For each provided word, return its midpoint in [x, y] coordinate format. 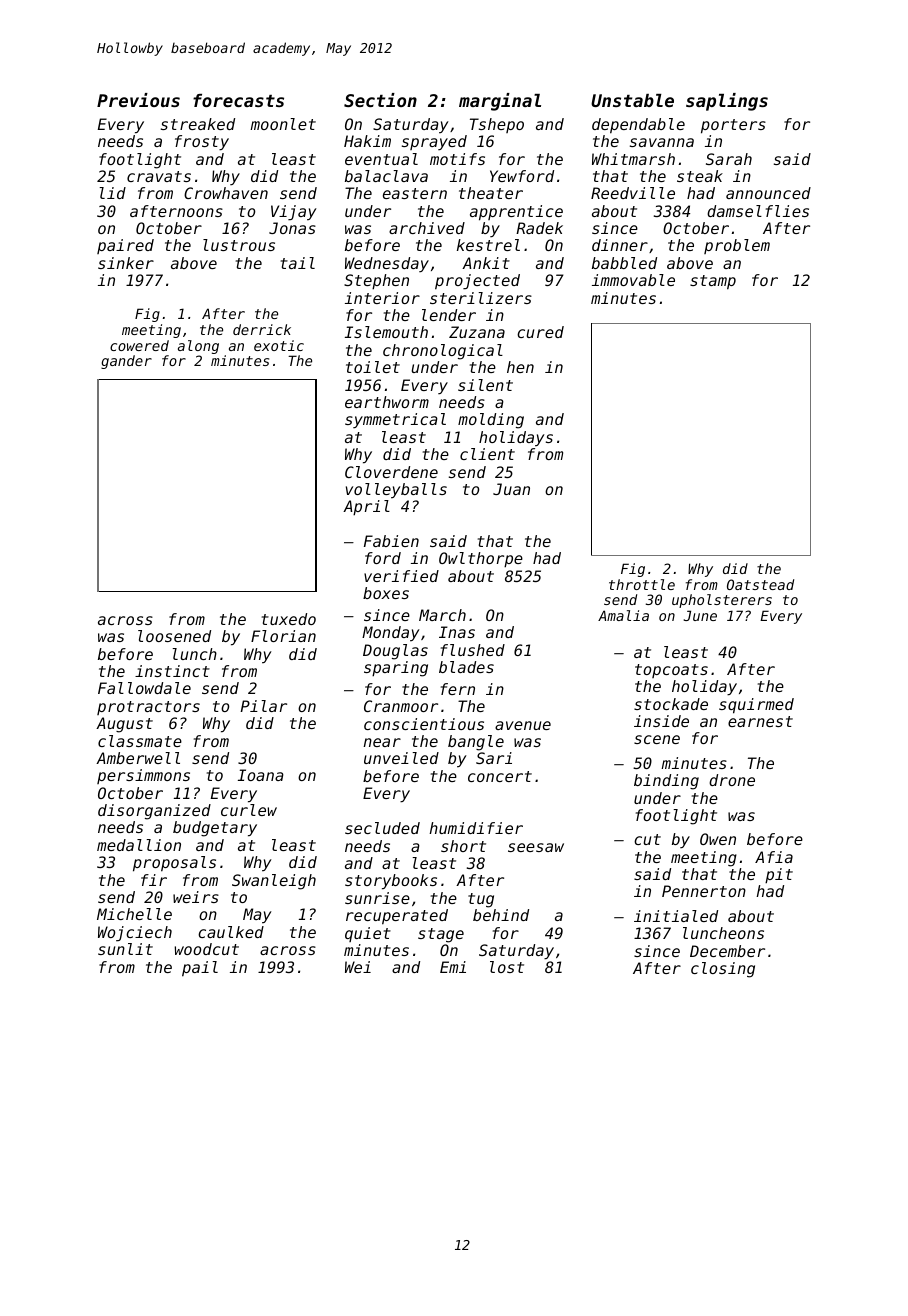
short [463, 846]
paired [125, 246]
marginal [500, 102]
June [700, 615]
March [442, 615]
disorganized [154, 812]
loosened [174, 636]
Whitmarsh [633, 159]
